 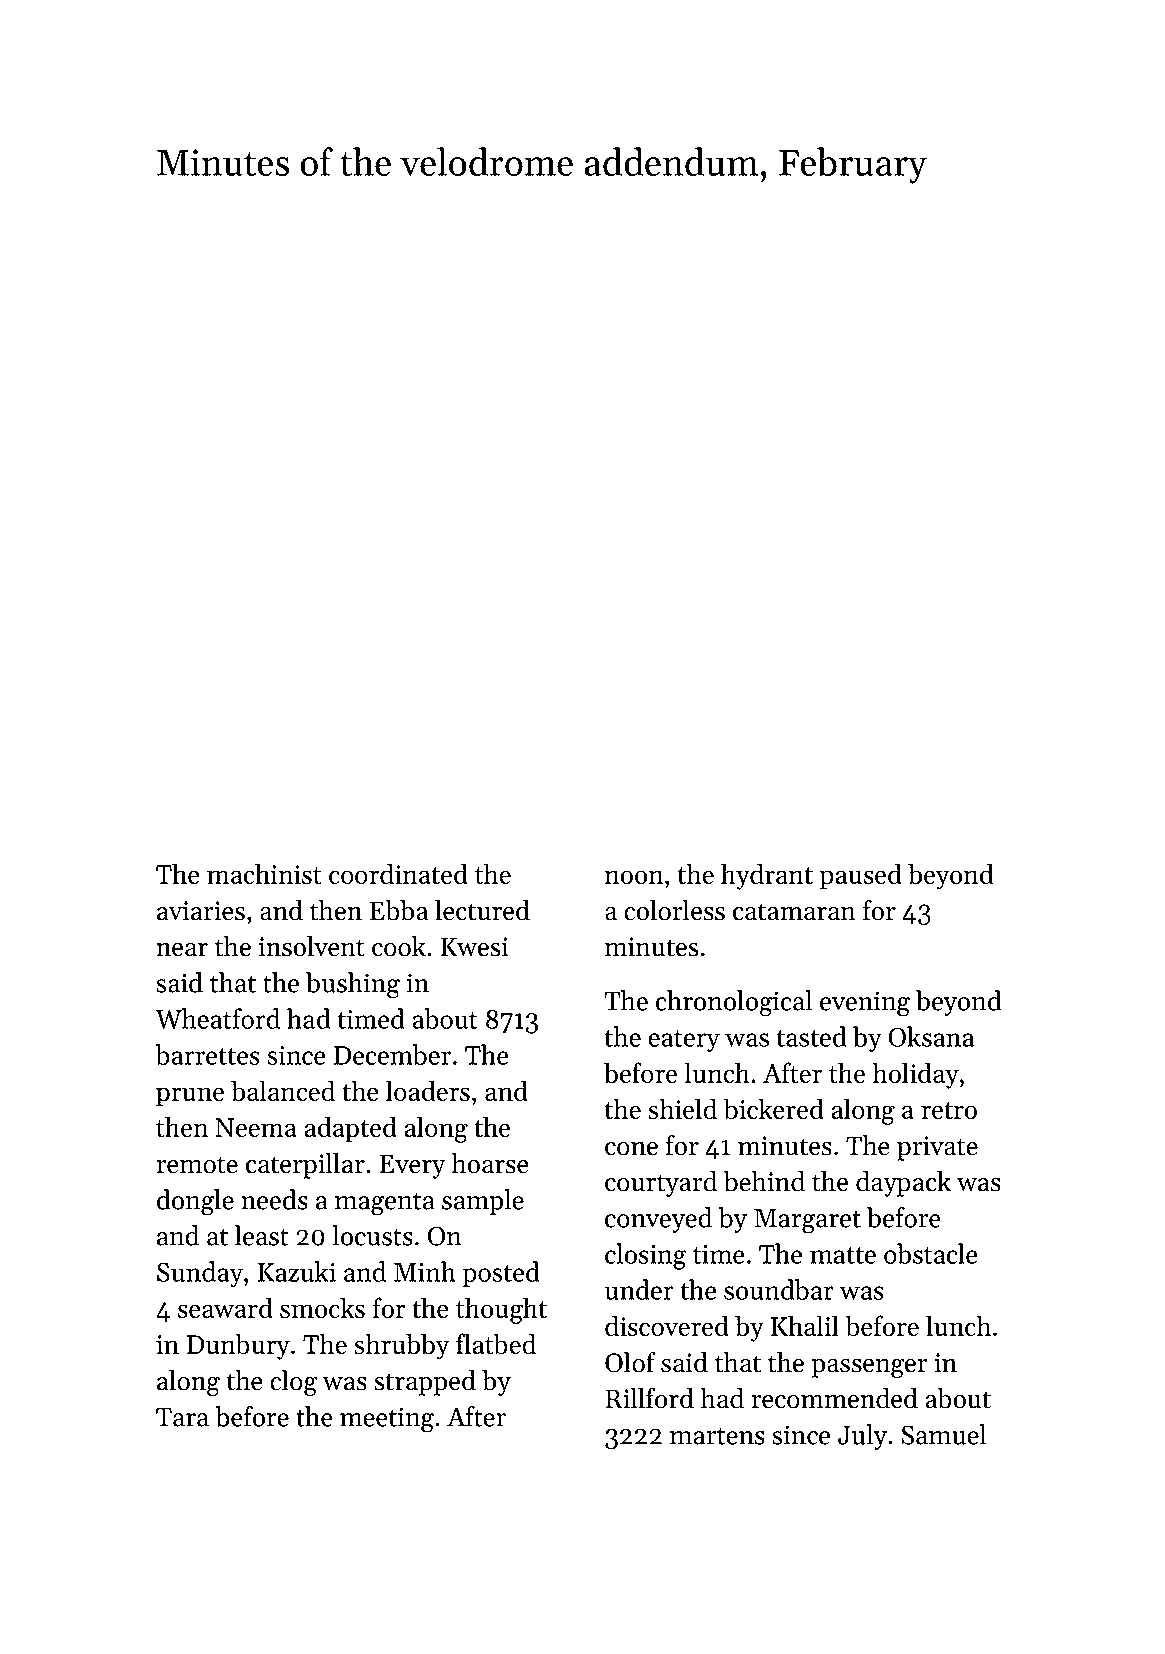 I want to click on catamaran, so click(x=794, y=912).
